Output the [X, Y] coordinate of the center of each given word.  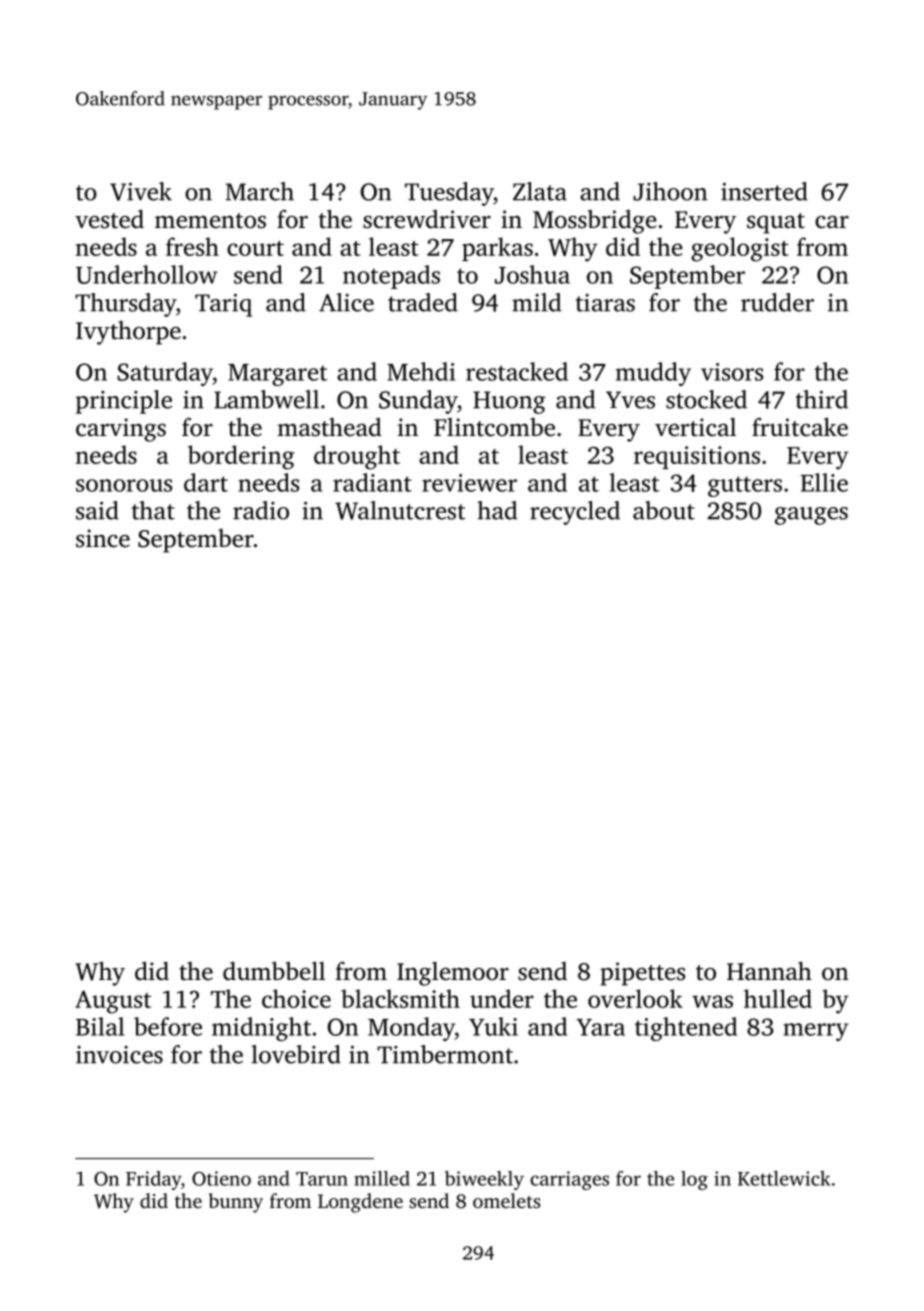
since [103, 538]
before [168, 1026]
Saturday [165, 374]
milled [382, 1178]
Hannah [769, 971]
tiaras [605, 303]
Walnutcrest [400, 510]
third [822, 399]
